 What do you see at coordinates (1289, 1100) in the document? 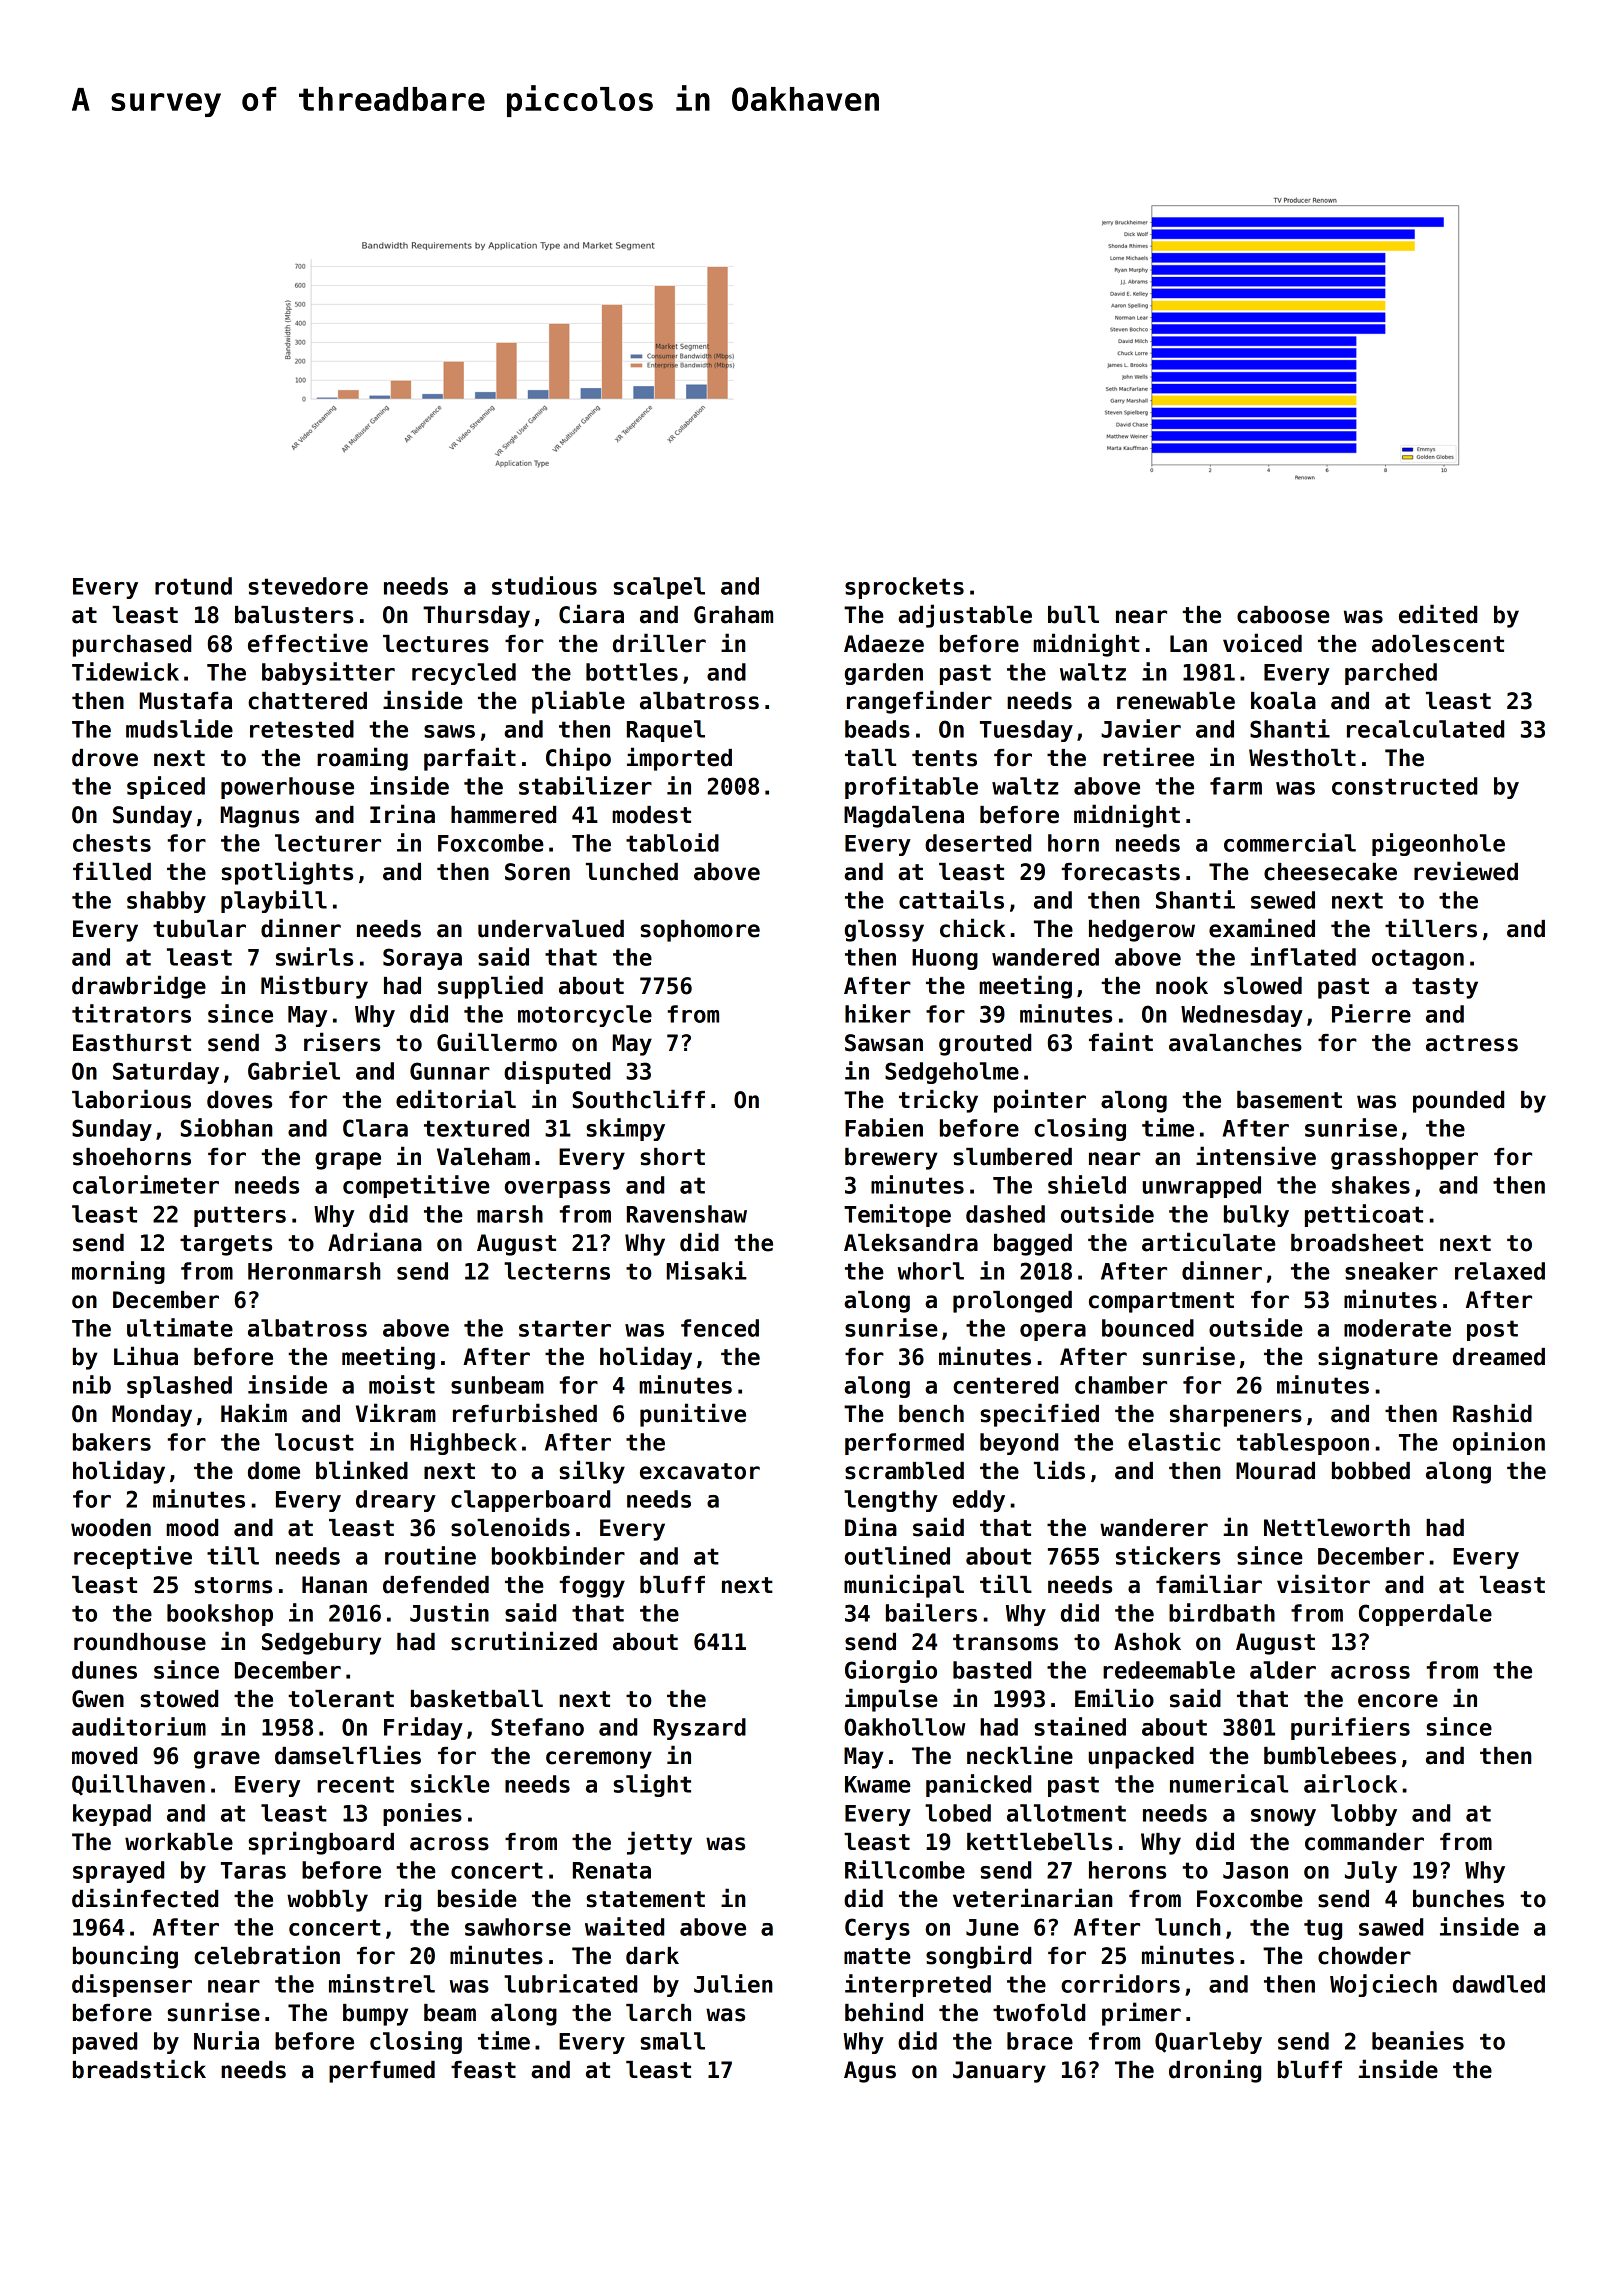
I see `basement` at bounding box center [1289, 1100].
